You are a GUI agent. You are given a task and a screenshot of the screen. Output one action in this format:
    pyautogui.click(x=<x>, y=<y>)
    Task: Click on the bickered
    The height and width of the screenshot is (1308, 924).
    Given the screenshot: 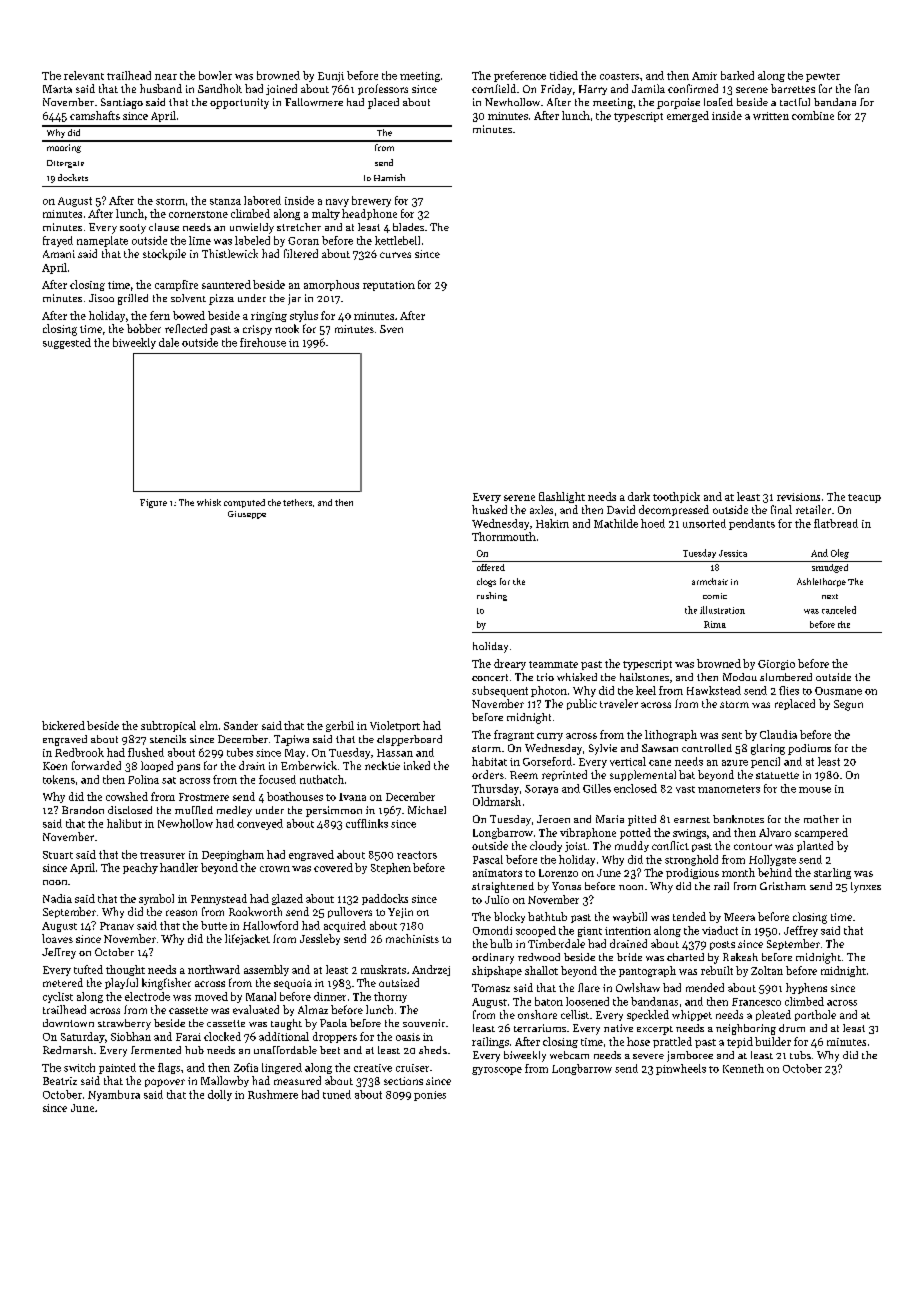 What is the action you would take?
    pyautogui.click(x=63, y=725)
